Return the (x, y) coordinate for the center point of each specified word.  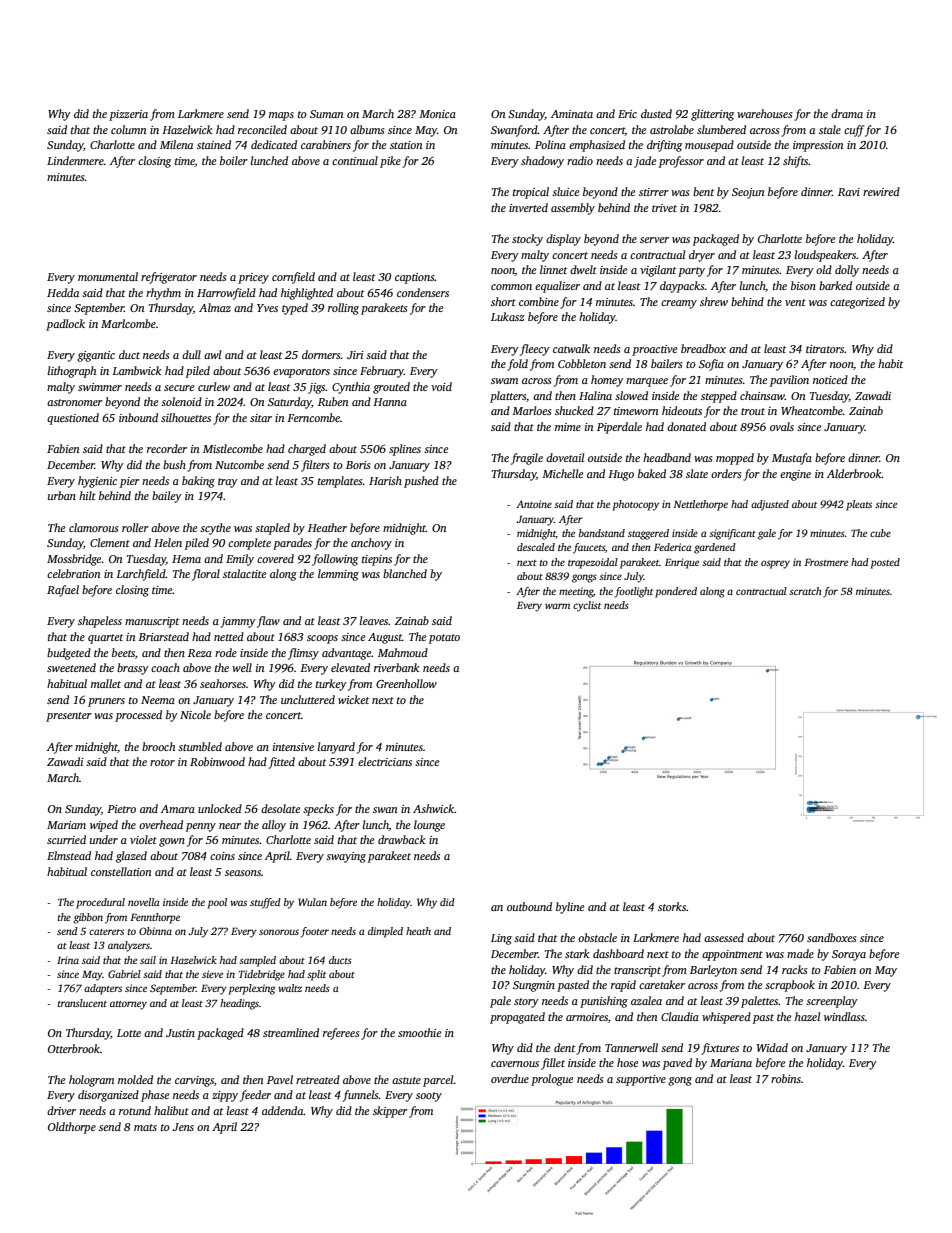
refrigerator (169, 278)
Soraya (849, 955)
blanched (405, 573)
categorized (857, 303)
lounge (429, 826)
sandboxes (832, 937)
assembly (573, 209)
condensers (423, 292)
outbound (529, 906)
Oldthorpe (72, 1128)
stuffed (265, 903)
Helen (168, 542)
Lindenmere (75, 160)
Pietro (121, 809)
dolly (847, 271)
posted (885, 563)
